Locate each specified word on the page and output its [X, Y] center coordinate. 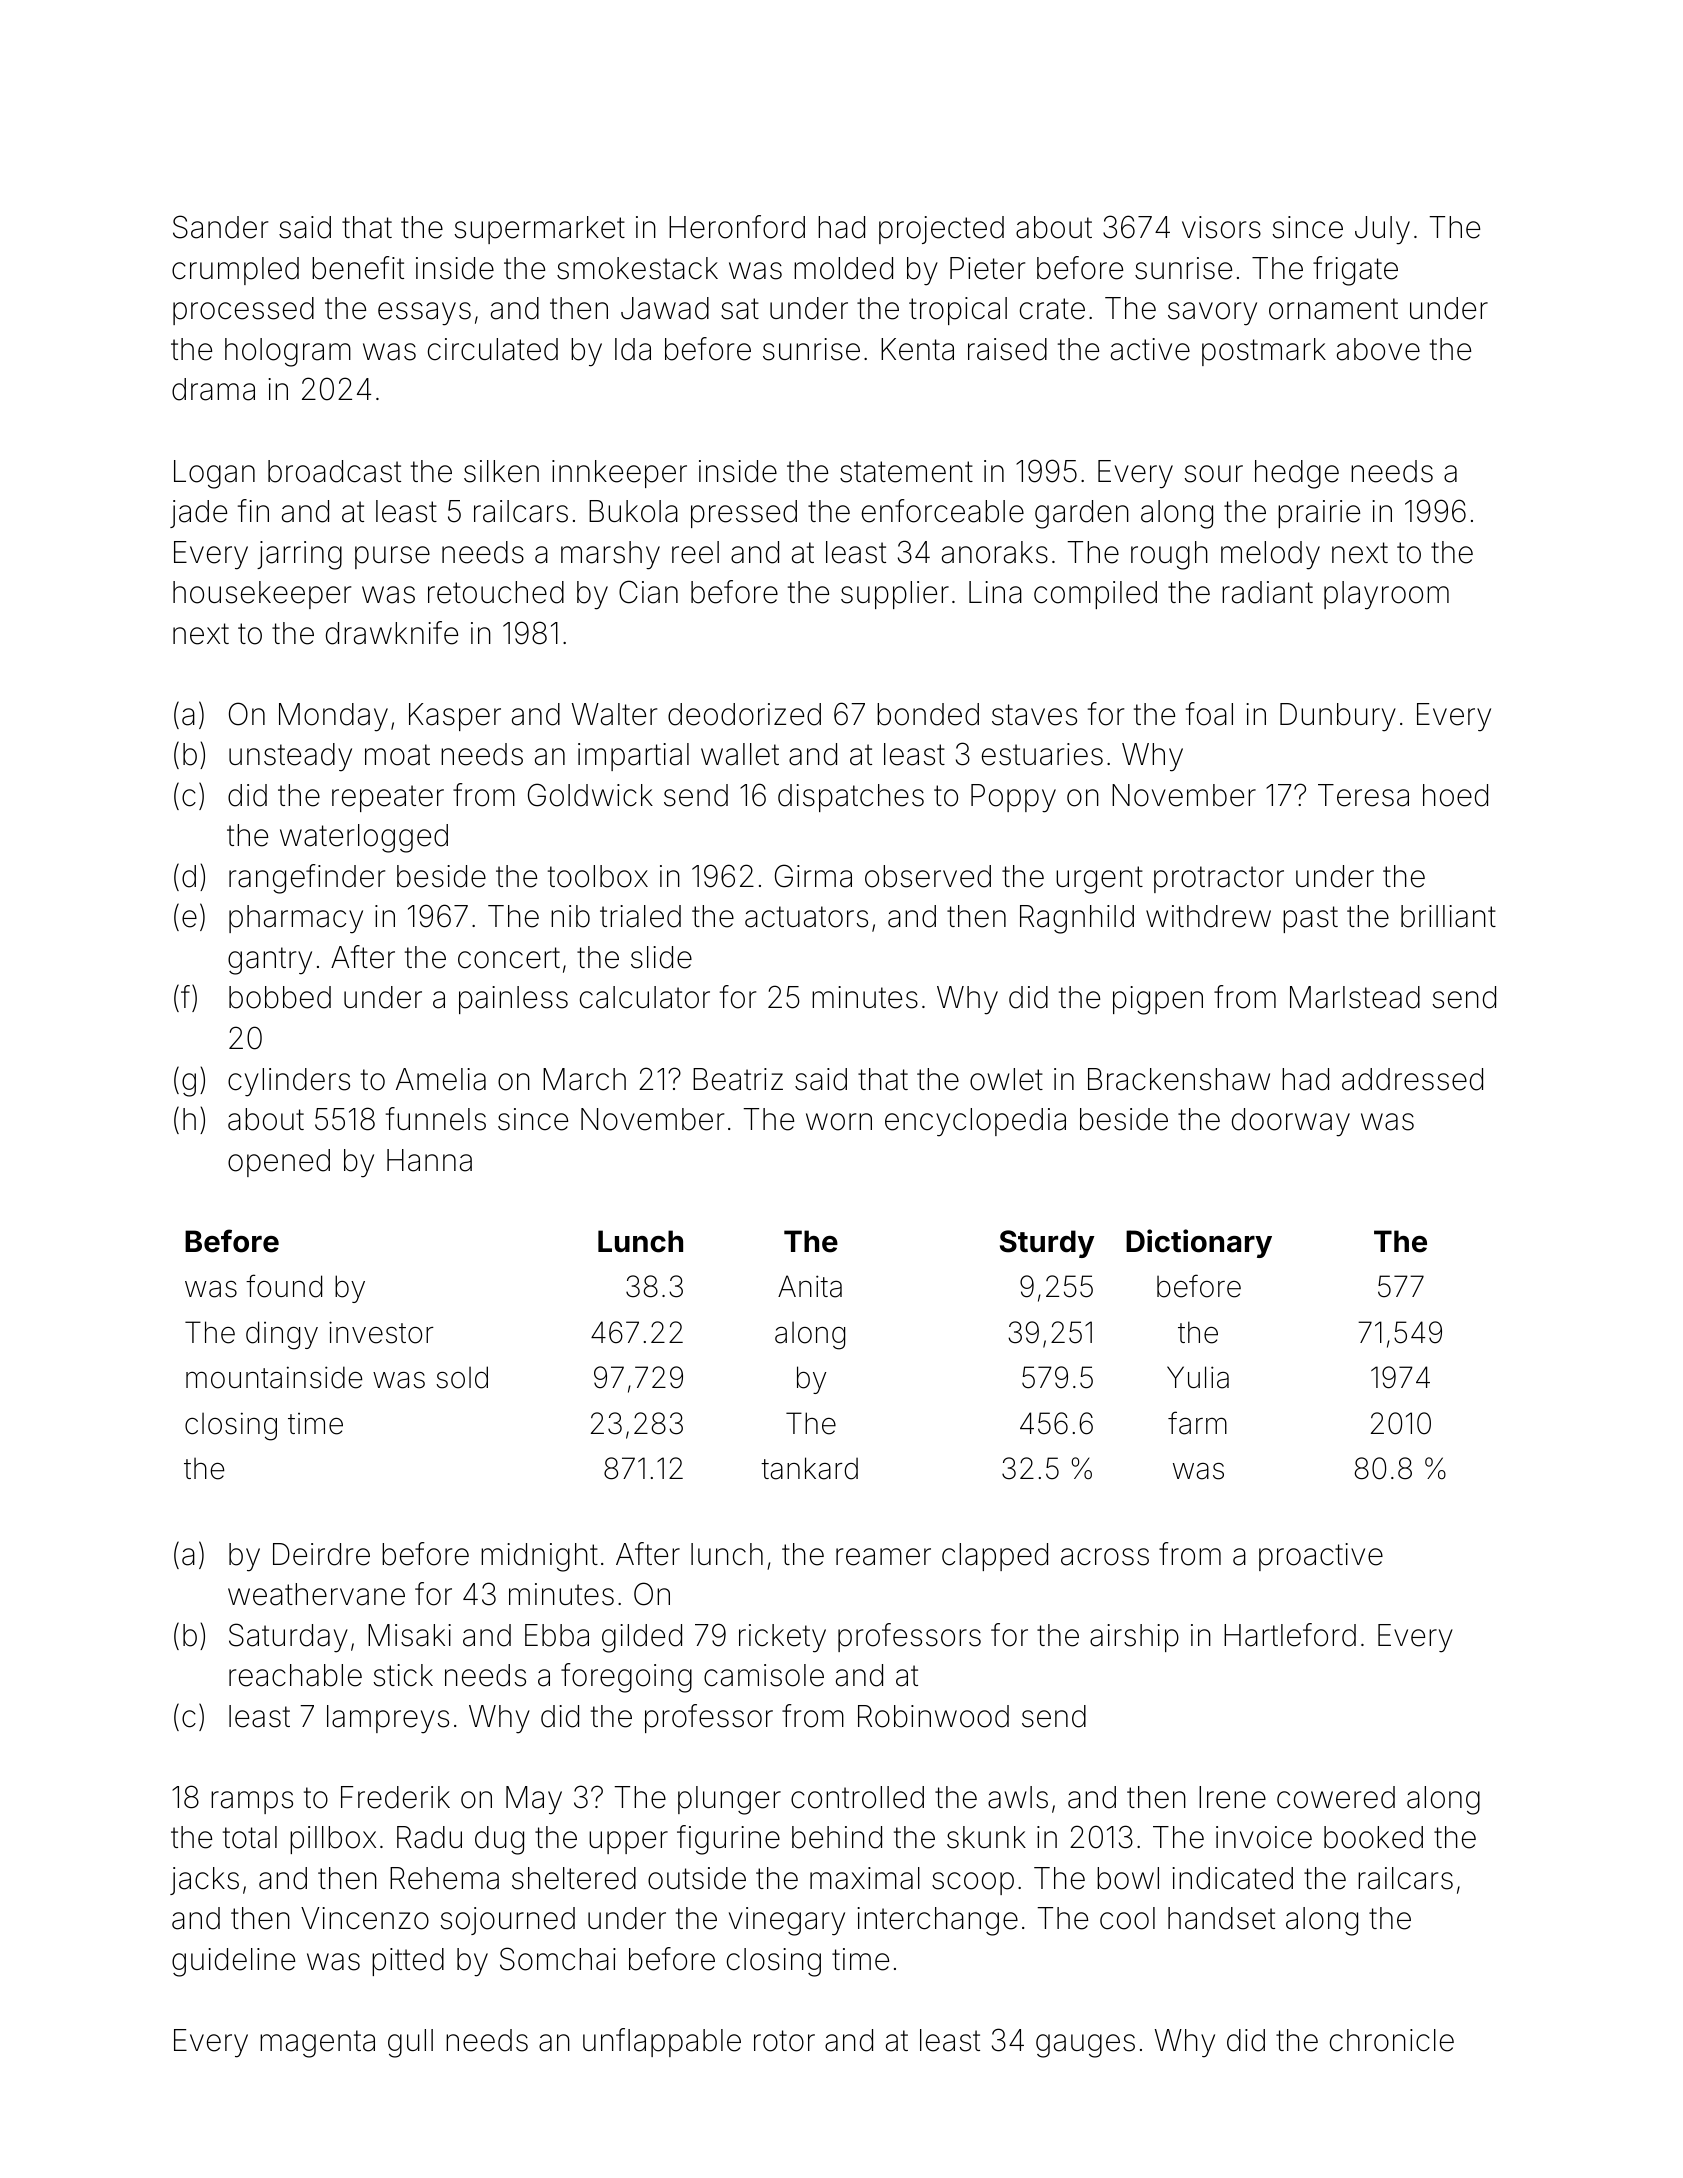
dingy [282, 1335]
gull [410, 2043]
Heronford [737, 227]
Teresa [1363, 795]
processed [243, 311]
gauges [1085, 2046]
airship [1134, 1638]
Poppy [1013, 798]
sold [462, 1377]
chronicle [1392, 2040]
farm [1197, 1423]
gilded [642, 1638]
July [1382, 230]
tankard [809, 1468]
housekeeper [262, 595]
